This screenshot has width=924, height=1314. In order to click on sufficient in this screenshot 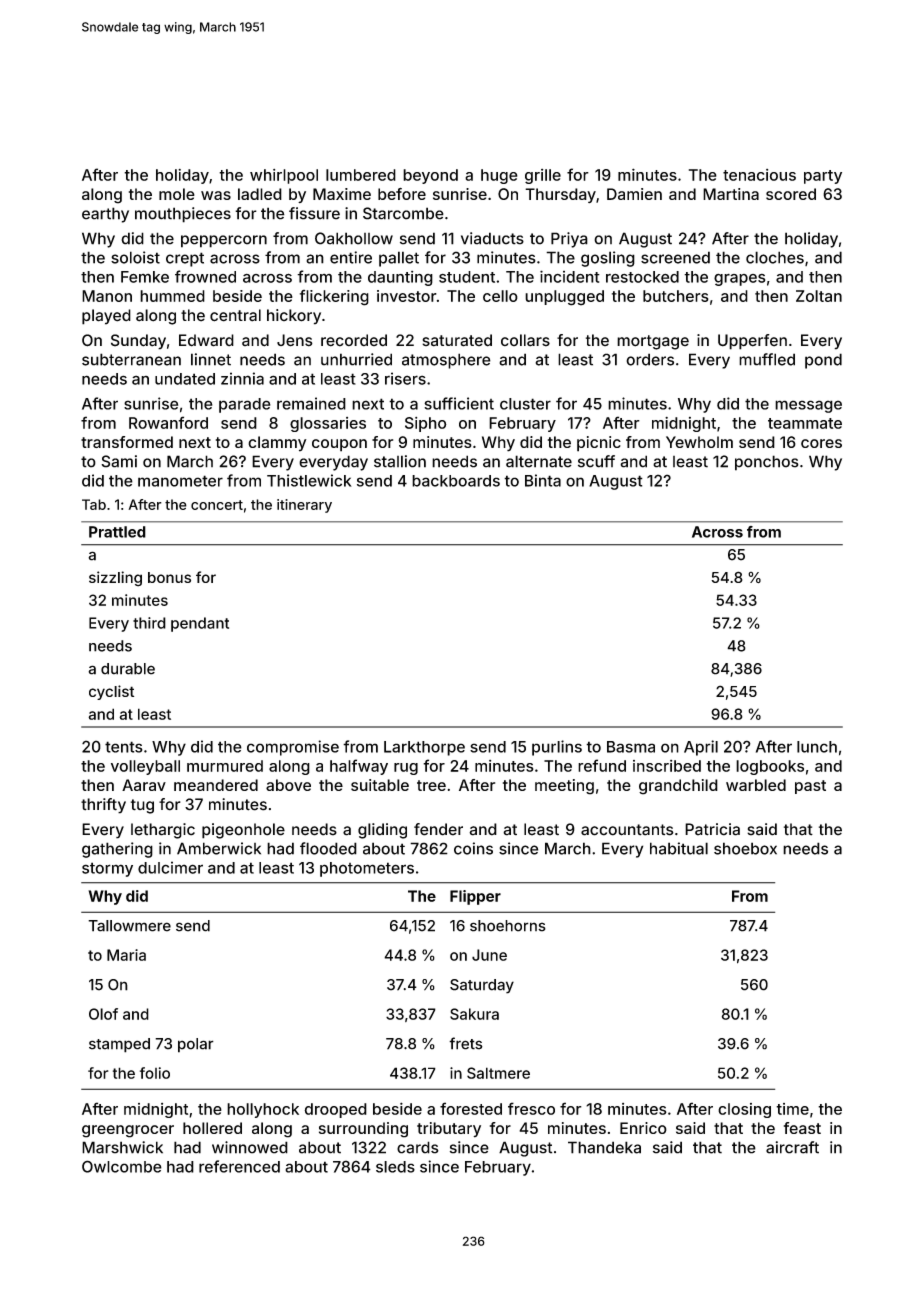, I will do `click(459, 403)`.
